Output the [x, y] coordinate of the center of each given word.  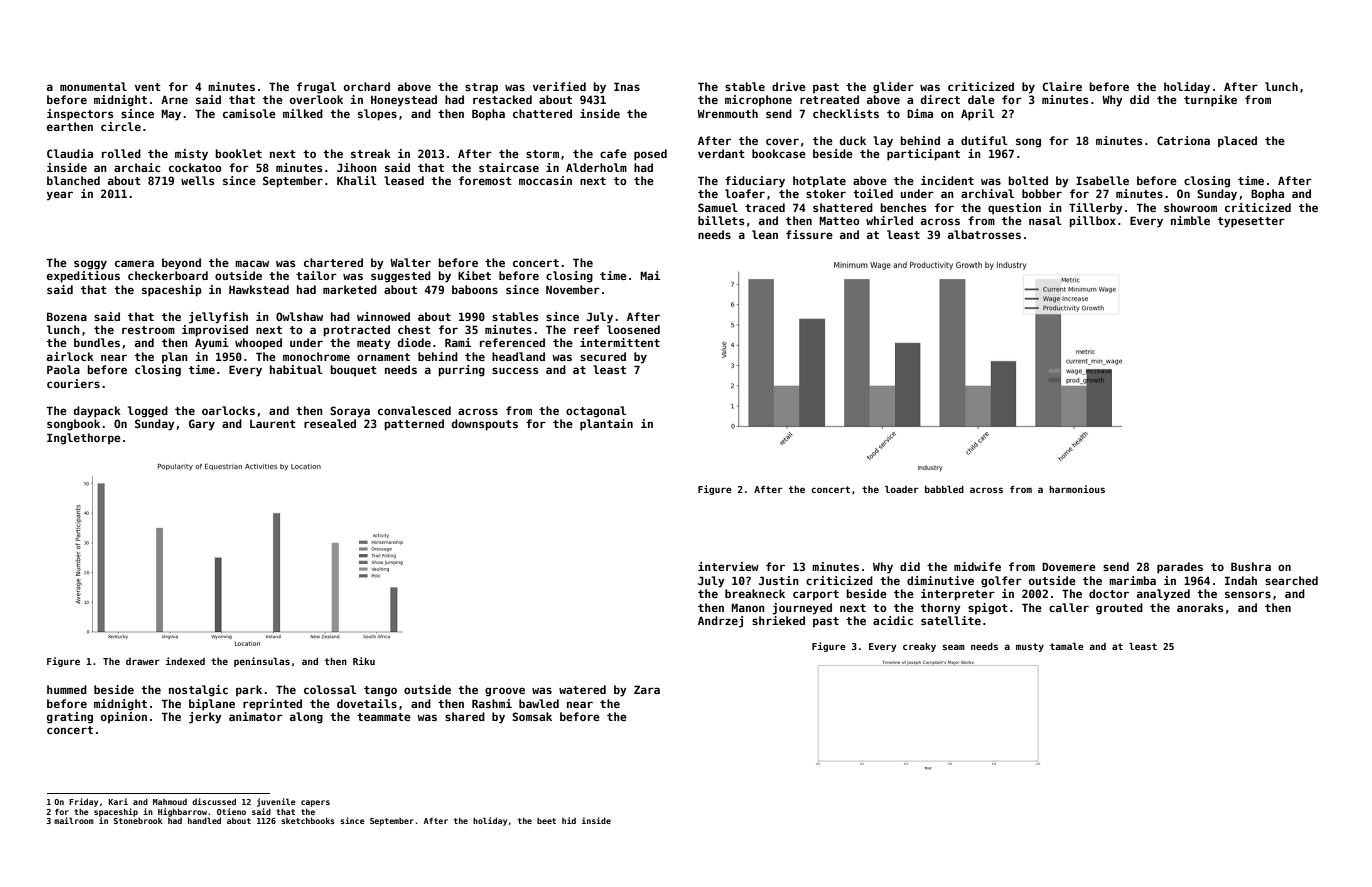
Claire [1062, 86]
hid [569, 820]
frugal [316, 88]
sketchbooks [308, 821]
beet [546, 821]
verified [559, 86]
